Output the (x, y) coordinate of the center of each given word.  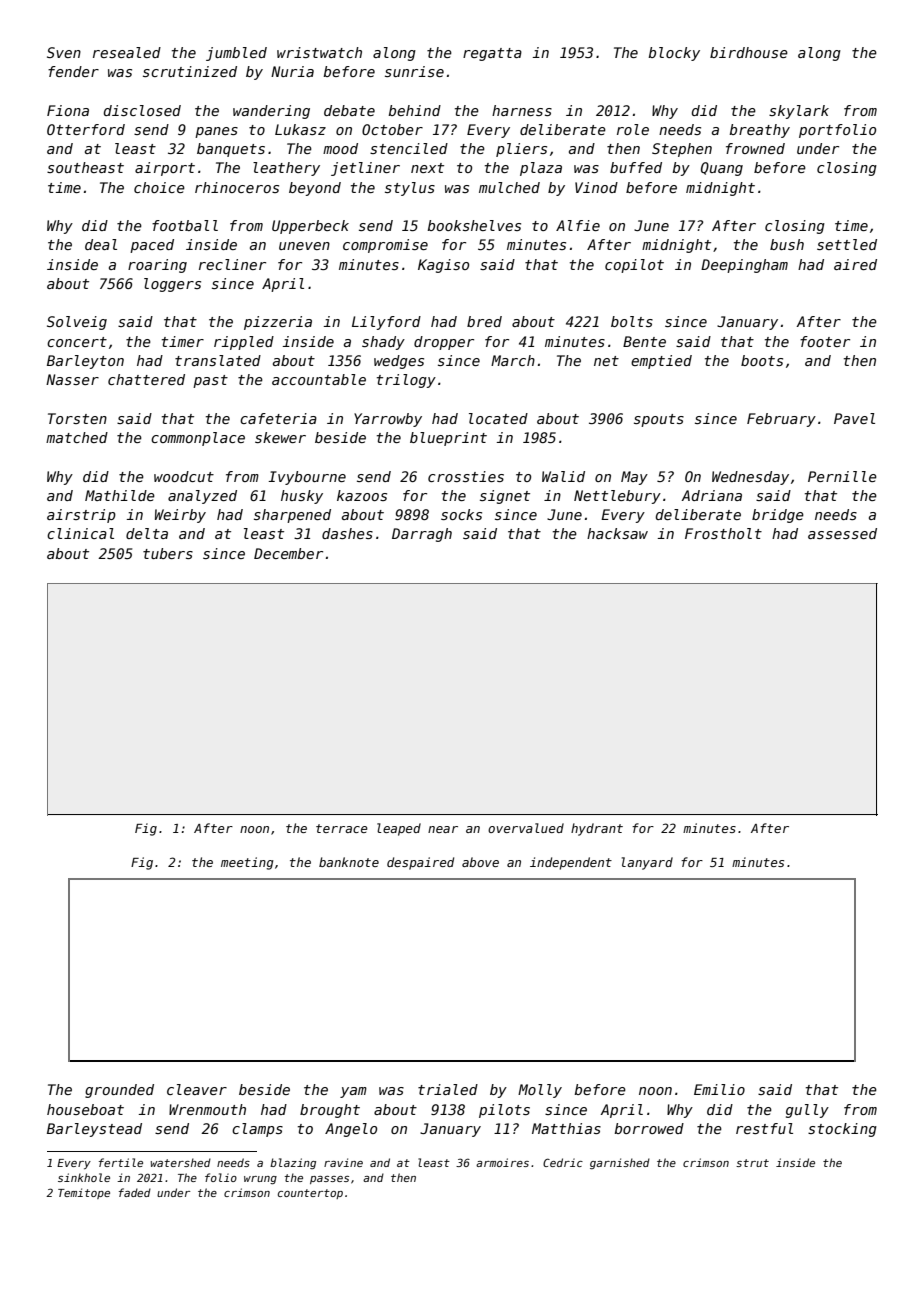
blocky (674, 54)
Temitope (84, 1193)
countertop (310, 1194)
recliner (232, 264)
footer (825, 341)
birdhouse (749, 52)
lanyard (647, 863)
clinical (80, 533)
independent (571, 863)
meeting (247, 863)
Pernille (842, 476)
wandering (271, 112)
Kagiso (443, 266)
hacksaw (617, 533)
